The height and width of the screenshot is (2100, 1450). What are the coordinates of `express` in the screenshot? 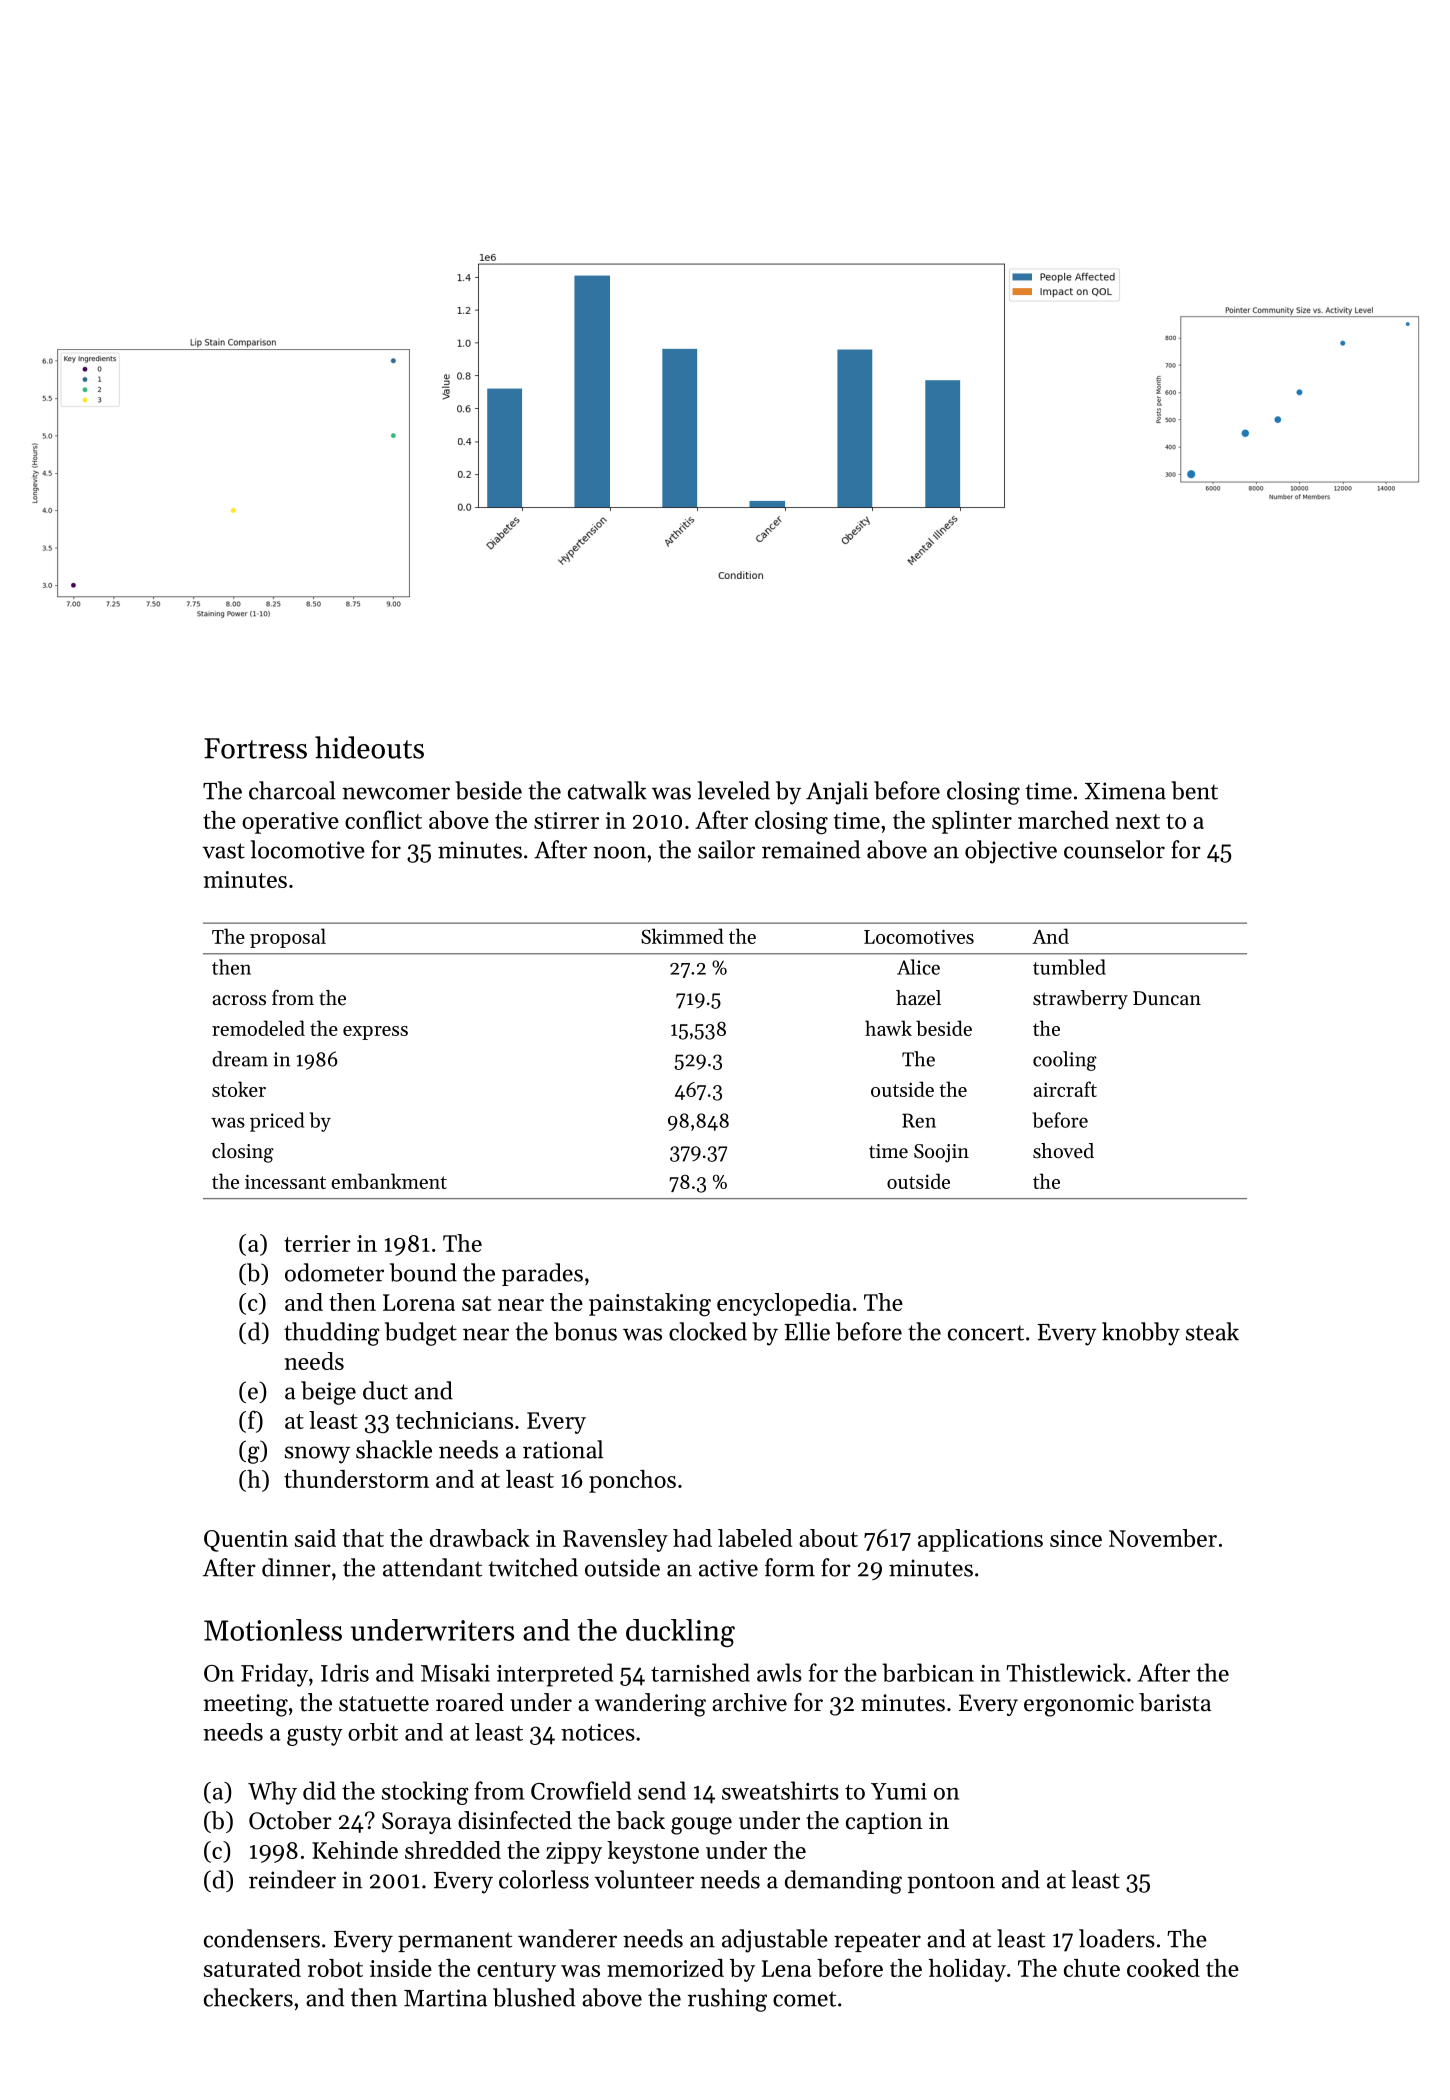 It's located at (375, 1033).
